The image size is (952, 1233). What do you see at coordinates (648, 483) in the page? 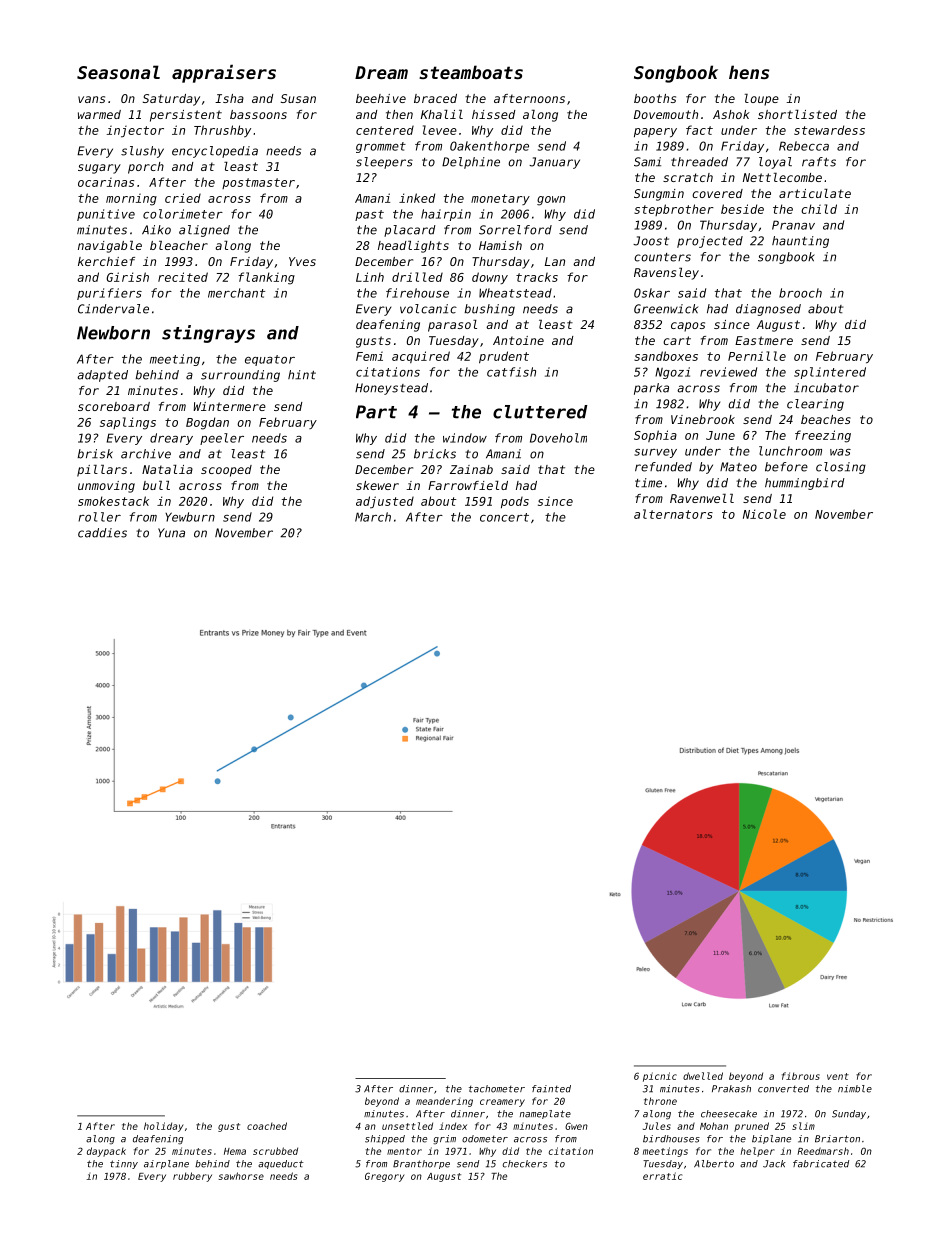
I see `time` at bounding box center [648, 483].
